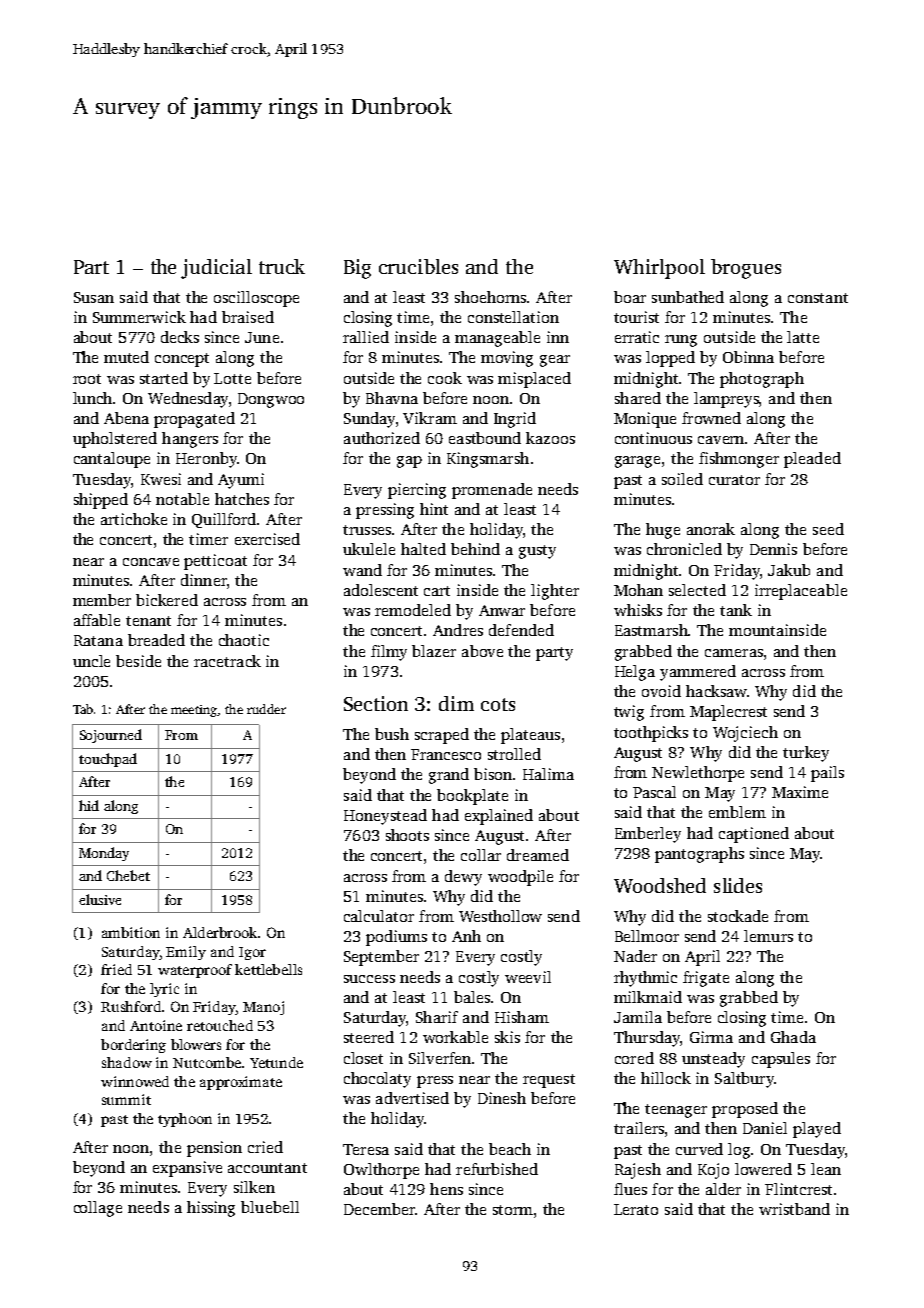 Image resolution: width=924 pixels, height=1308 pixels. Describe the element at coordinates (659, 269) in the screenshot. I see `Whirlpool` at that location.
